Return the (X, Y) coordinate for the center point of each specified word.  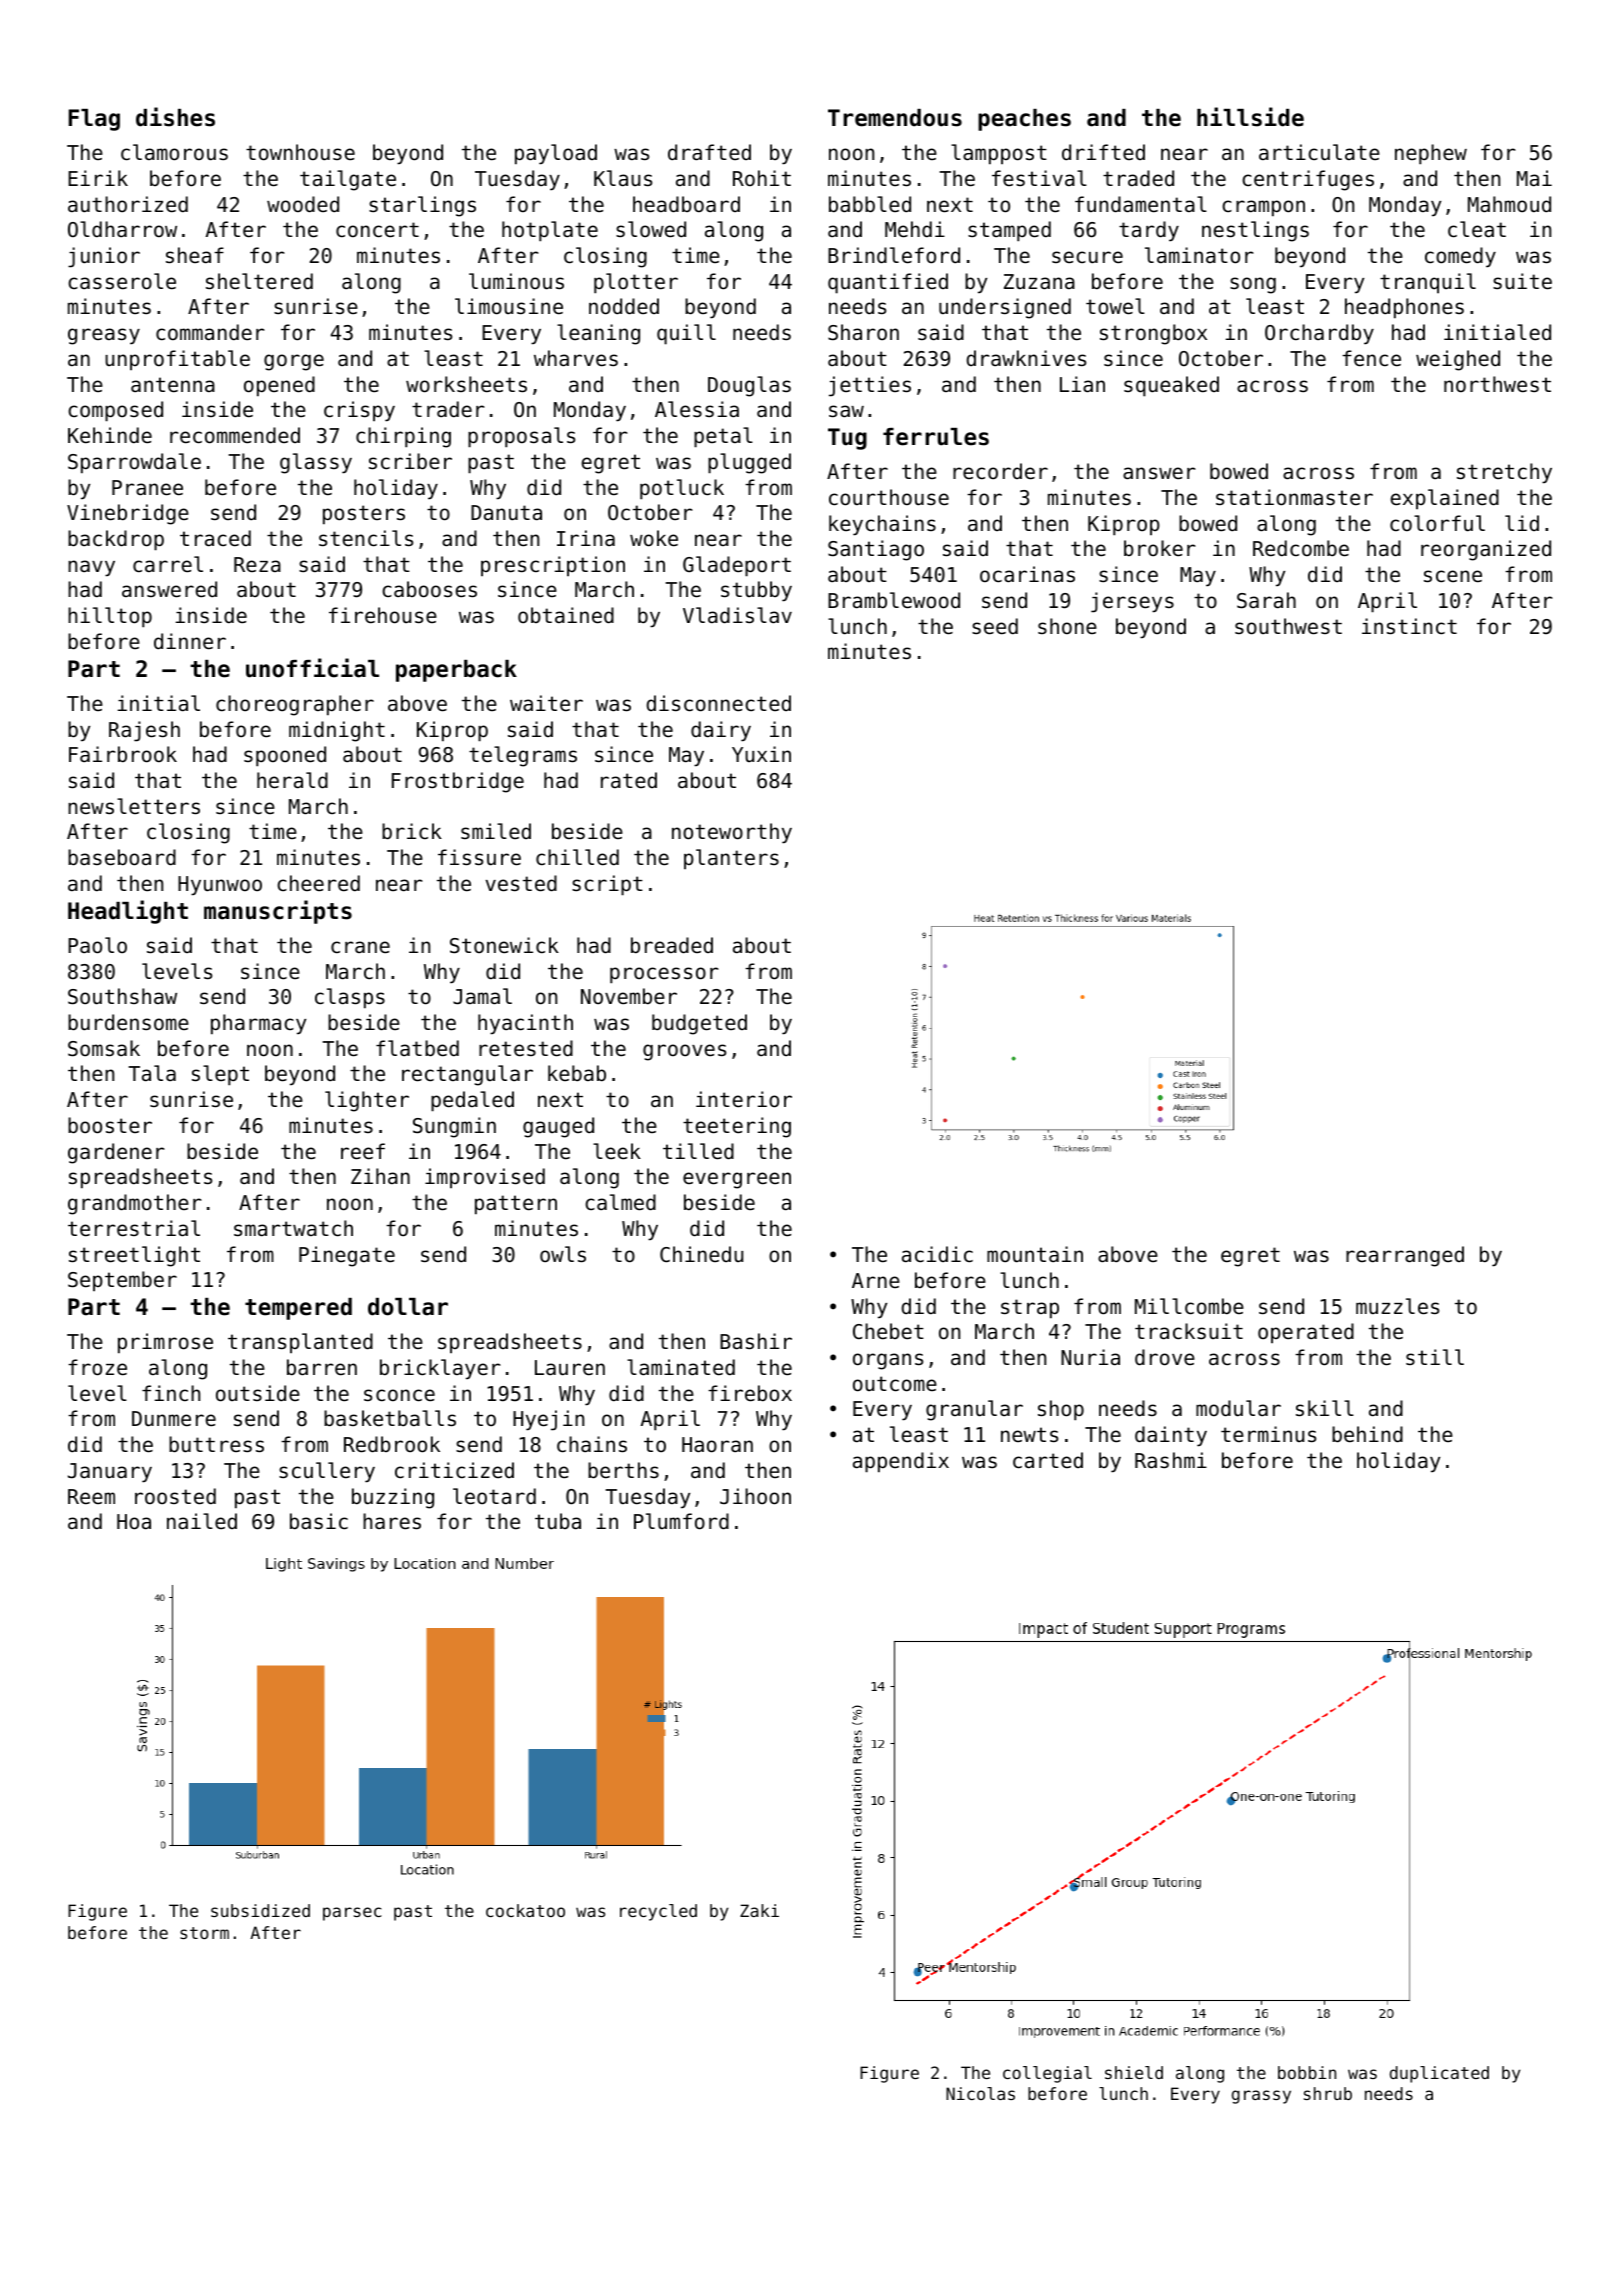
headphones (1404, 308)
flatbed (417, 1048)
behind (1367, 1434)
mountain (1035, 1254)
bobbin (1307, 2072)
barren (322, 1367)
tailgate (348, 180)
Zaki (759, 1910)
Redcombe (1301, 548)
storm (204, 1933)
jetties (870, 386)
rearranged (1405, 1256)
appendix (901, 1462)
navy (91, 568)
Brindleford (894, 255)
